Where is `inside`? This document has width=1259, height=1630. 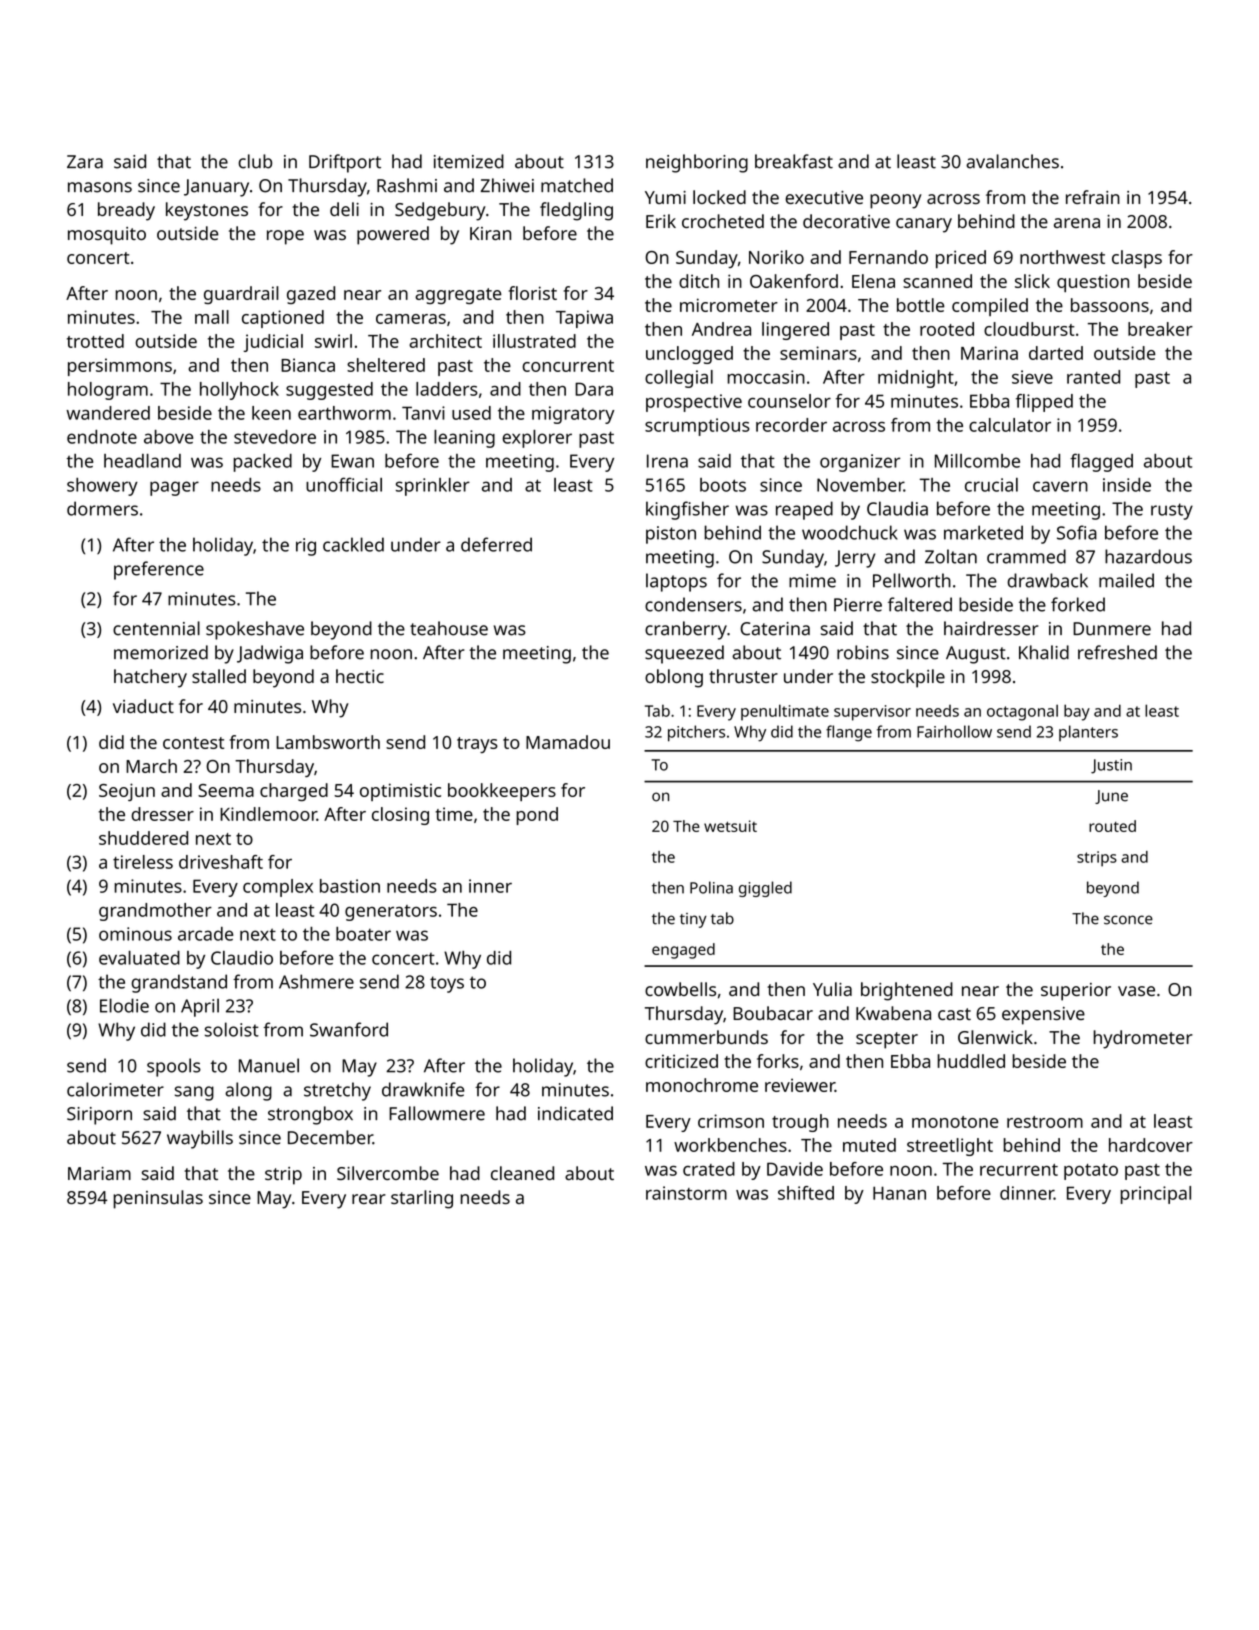 inside is located at coordinates (1127, 485).
